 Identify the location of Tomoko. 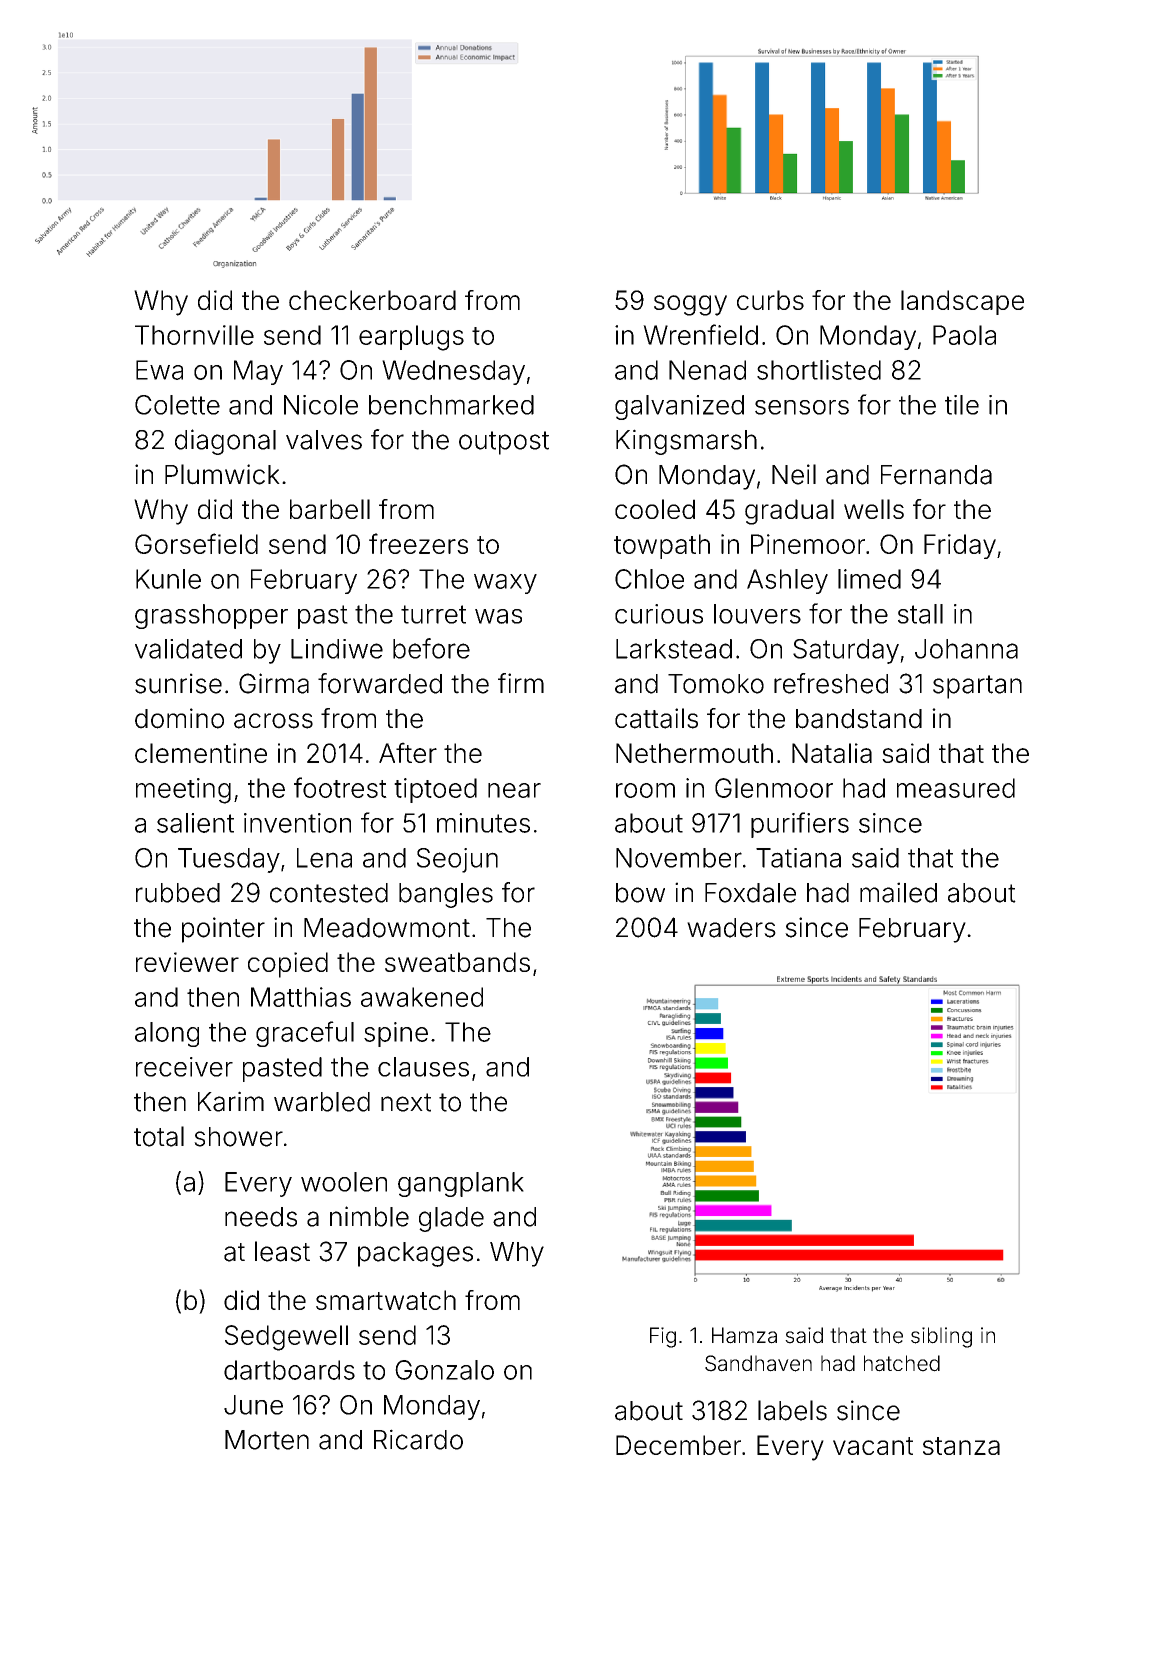
(716, 684).
